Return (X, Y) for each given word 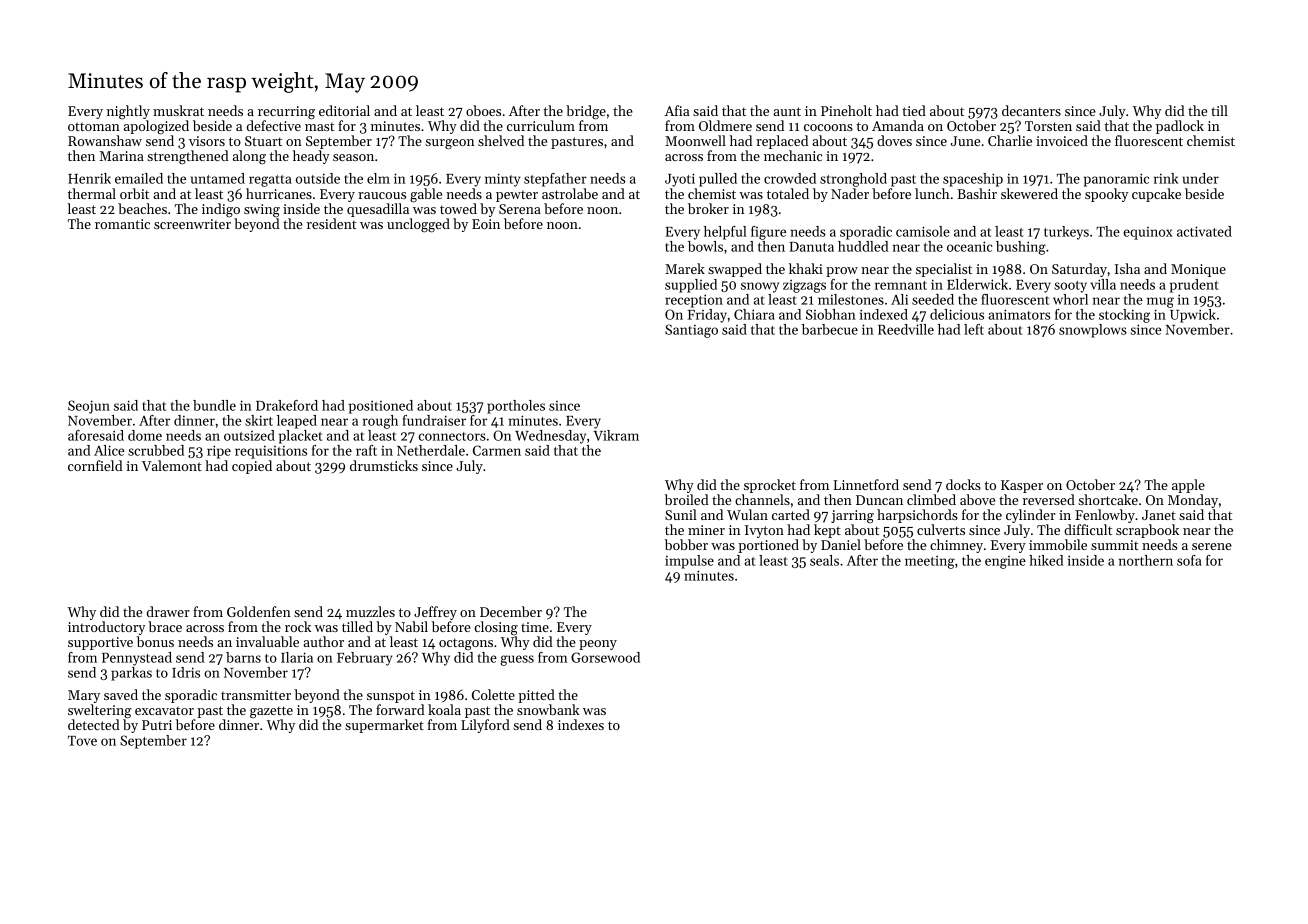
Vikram (616, 435)
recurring (286, 113)
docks (963, 484)
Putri (157, 725)
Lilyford (485, 726)
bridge (586, 112)
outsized (249, 435)
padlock (1180, 127)
